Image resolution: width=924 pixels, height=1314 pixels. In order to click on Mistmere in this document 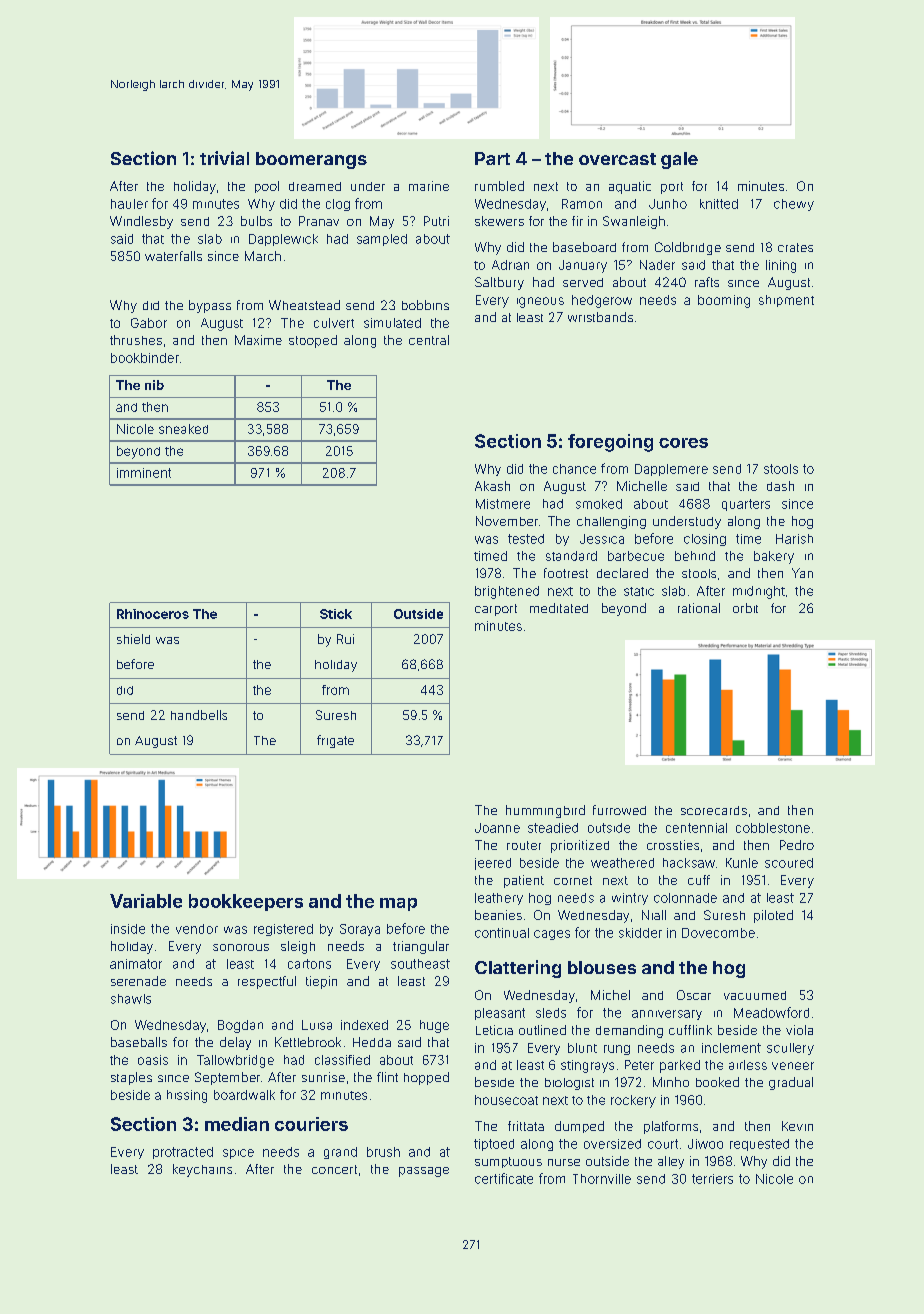, I will do `click(503, 504)`.
